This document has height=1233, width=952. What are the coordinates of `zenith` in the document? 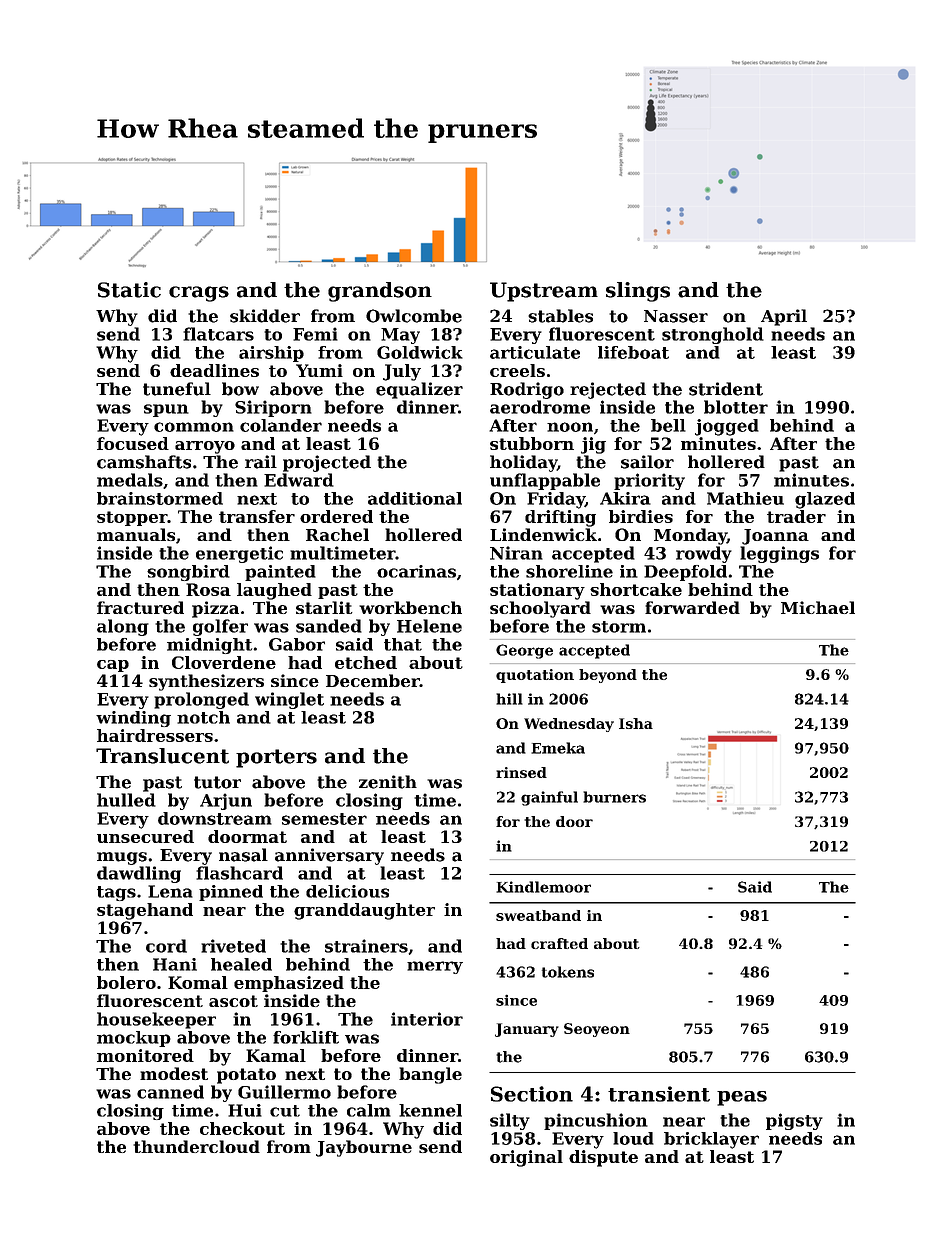 It's located at (388, 782).
